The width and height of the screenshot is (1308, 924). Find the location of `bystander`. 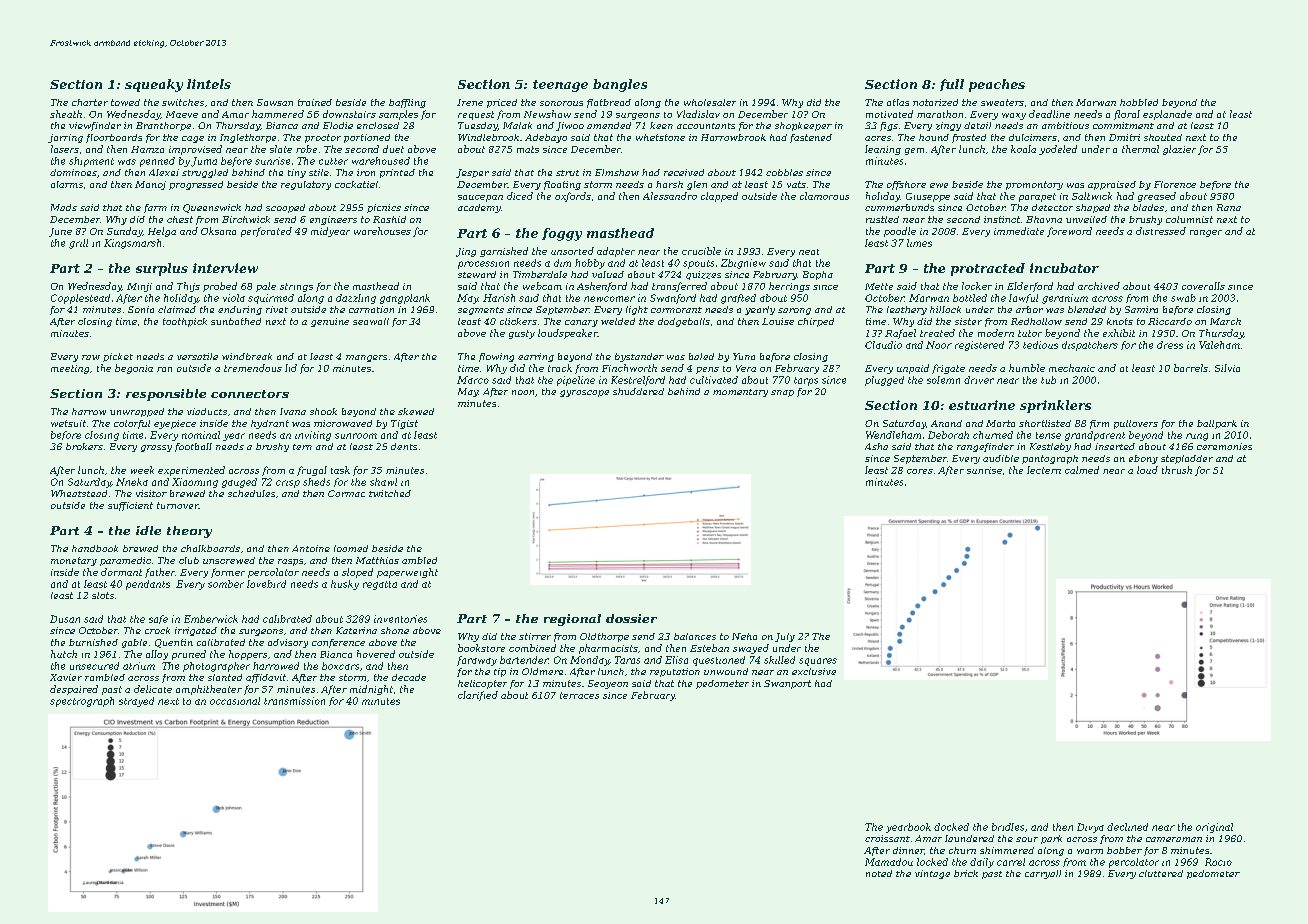

bystander is located at coordinates (639, 357).
